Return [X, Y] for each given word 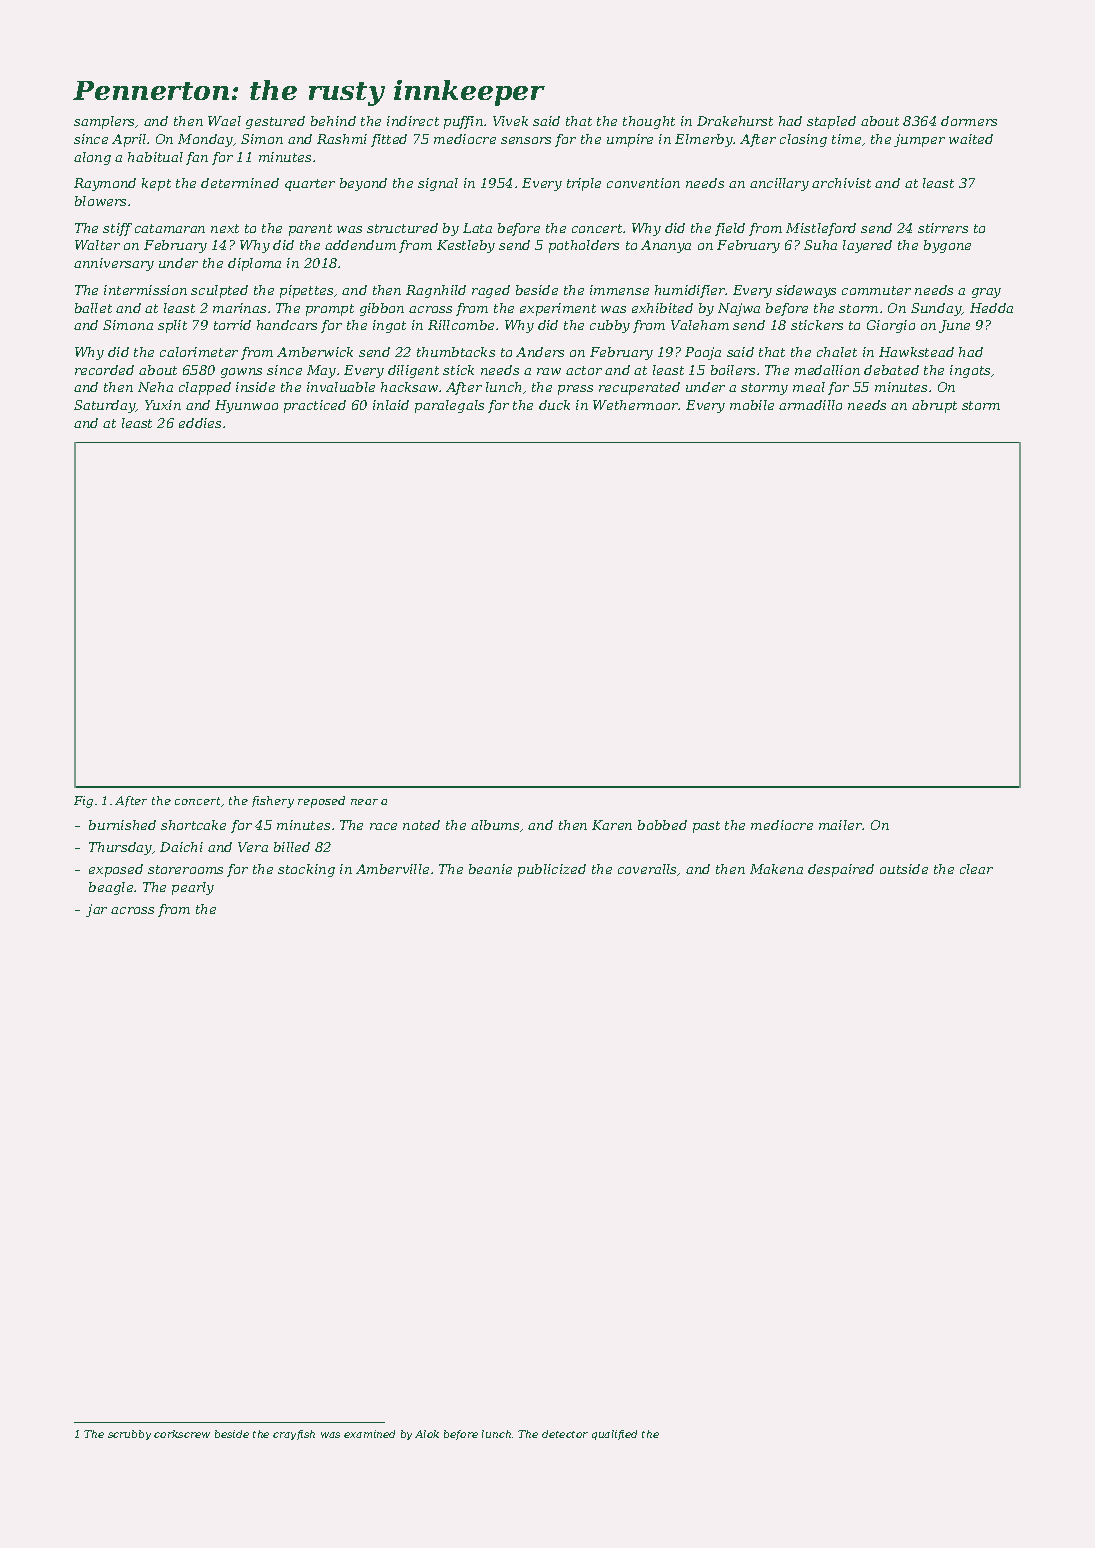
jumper [919, 140]
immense [619, 290]
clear [976, 869]
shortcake [193, 825]
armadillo [810, 405]
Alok [427, 1434]
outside [904, 869]
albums [495, 825]
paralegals [449, 406]
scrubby [129, 1435]
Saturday [105, 406]
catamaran [170, 228]
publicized [552, 870]
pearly [193, 888]
